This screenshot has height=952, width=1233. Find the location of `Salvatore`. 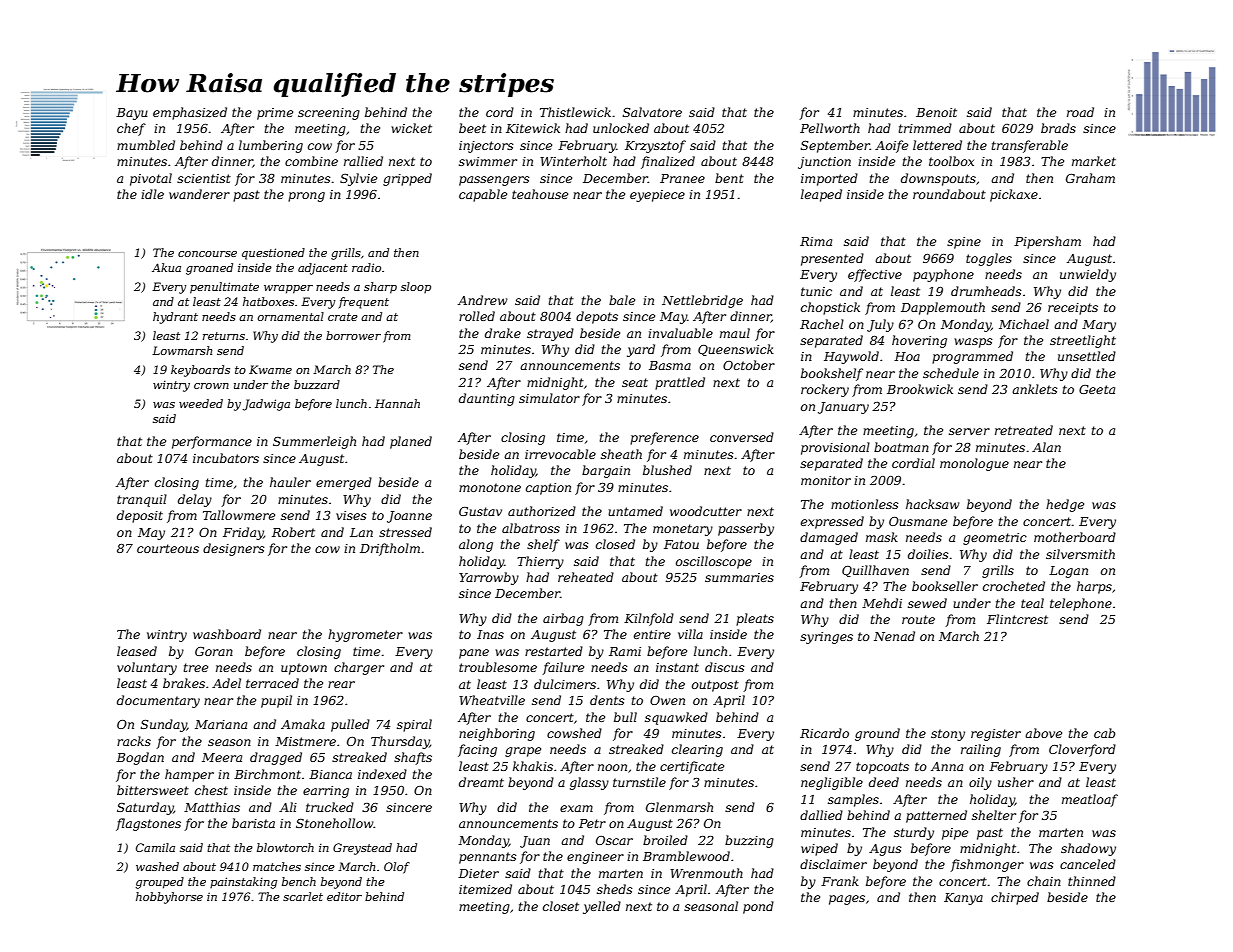

Salvatore is located at coordinates (652, 112).
